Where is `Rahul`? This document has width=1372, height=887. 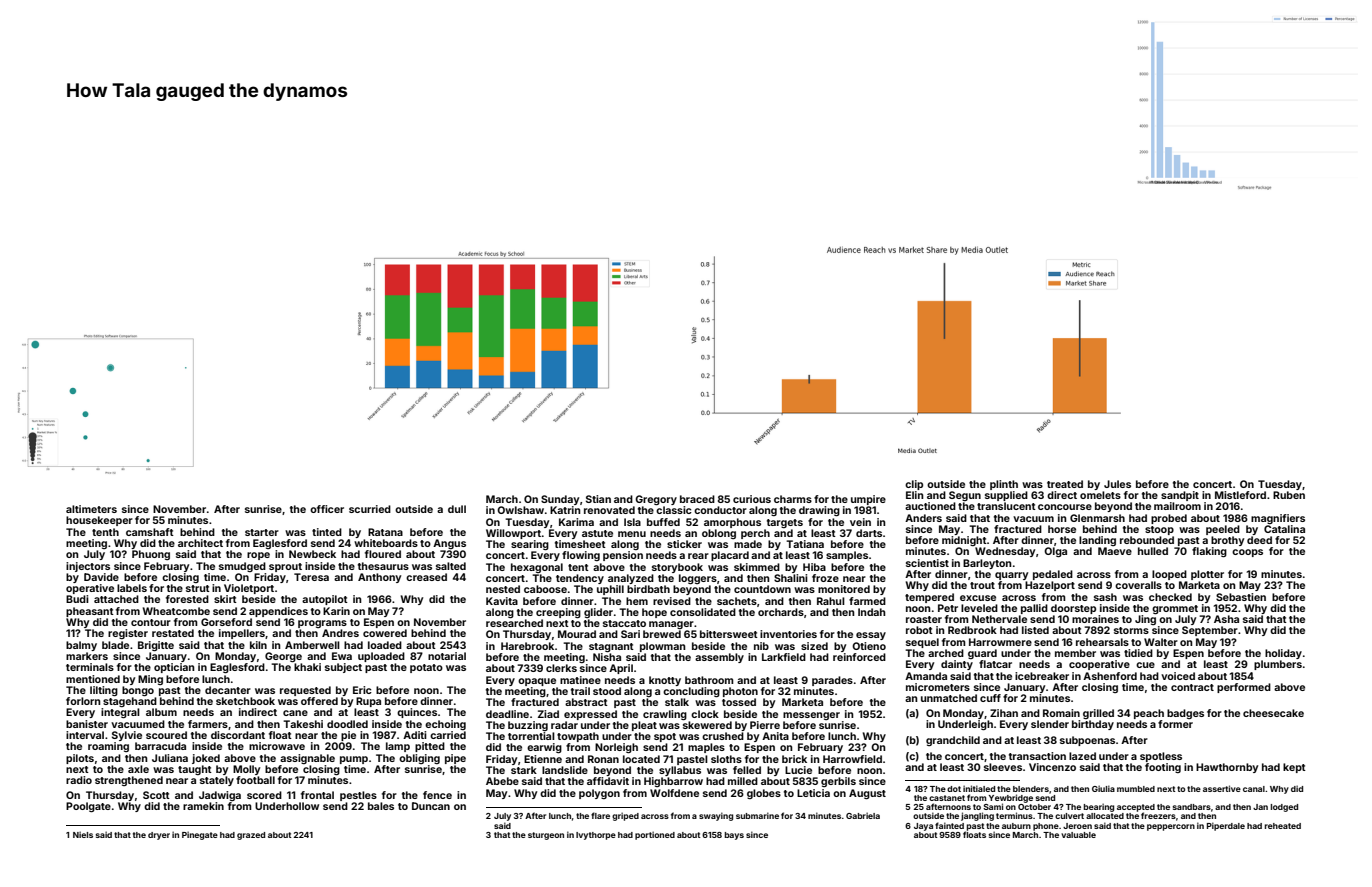
Rahul is located at coordinates (831, 601).
